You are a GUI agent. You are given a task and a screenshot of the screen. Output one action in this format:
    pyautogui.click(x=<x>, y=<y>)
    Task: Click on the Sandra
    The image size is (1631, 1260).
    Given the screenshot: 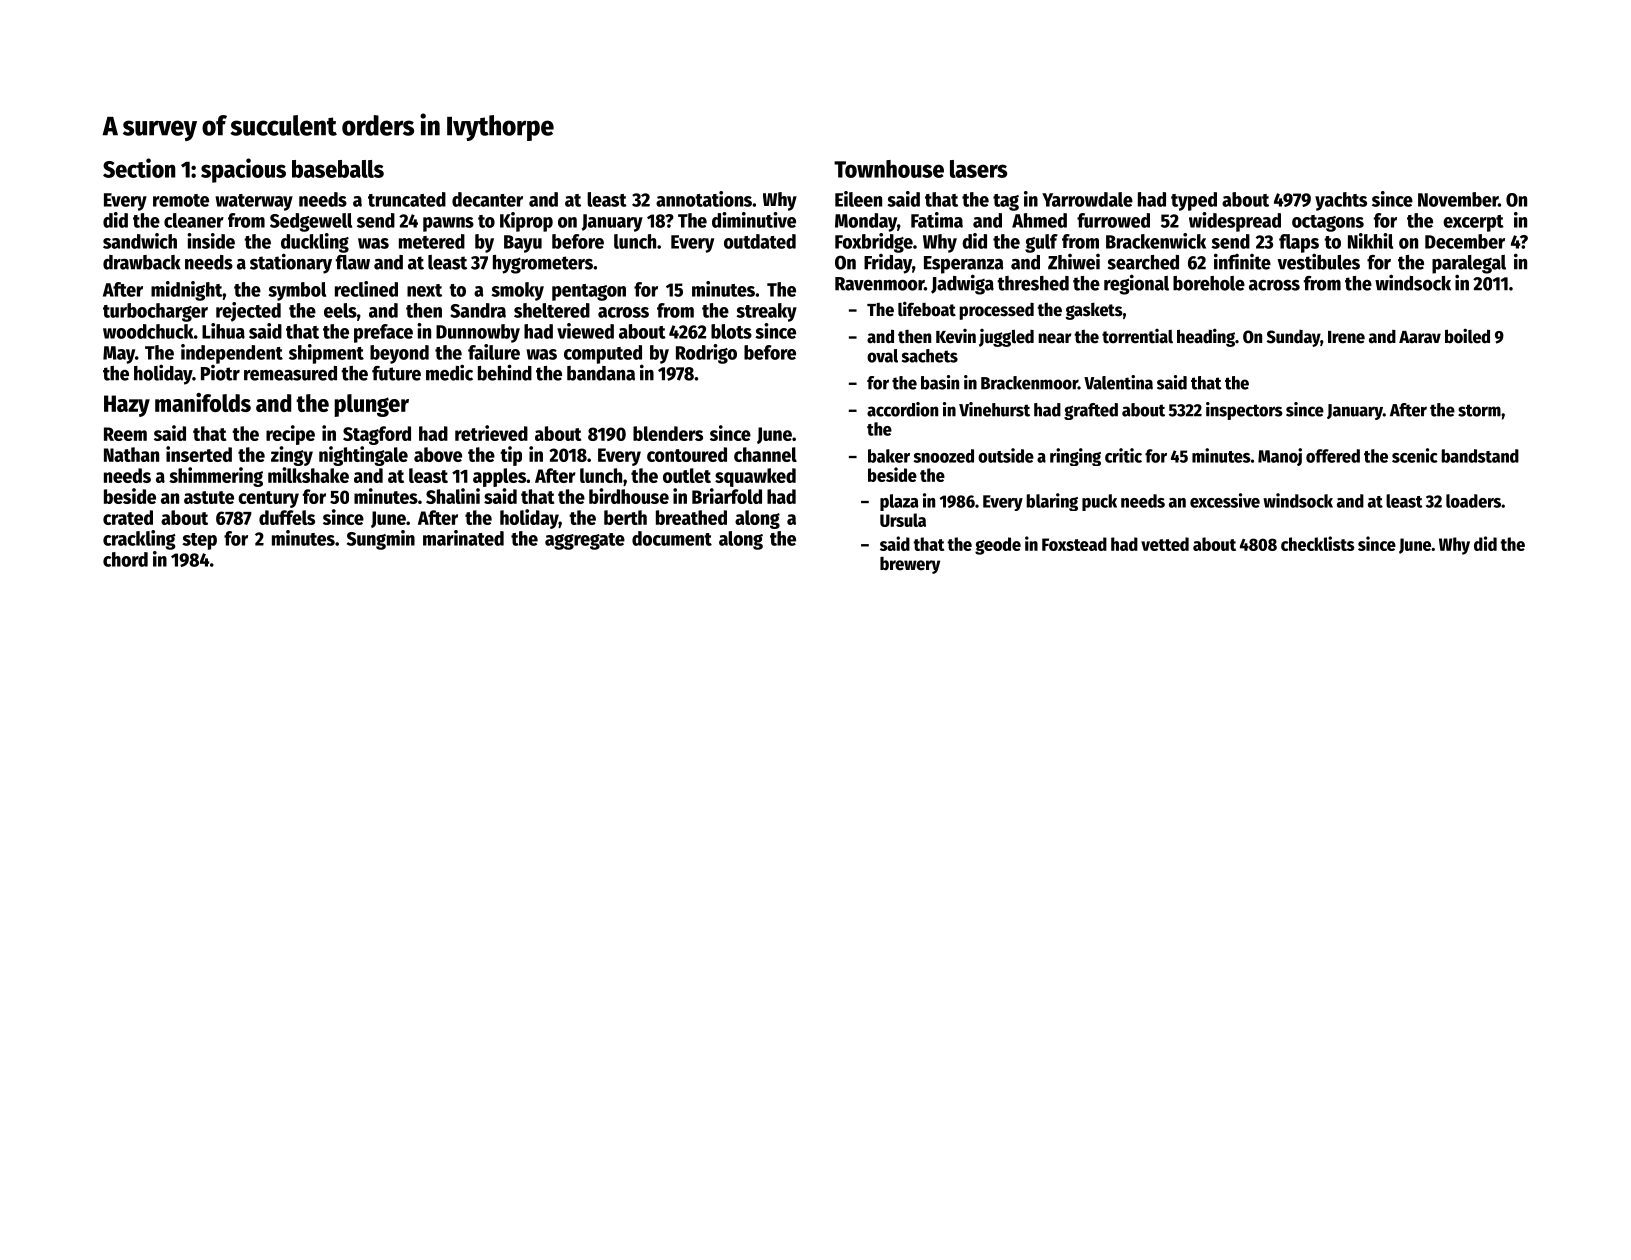 What is the action you would take?
    pyautogui.click(x=478, y=310)
